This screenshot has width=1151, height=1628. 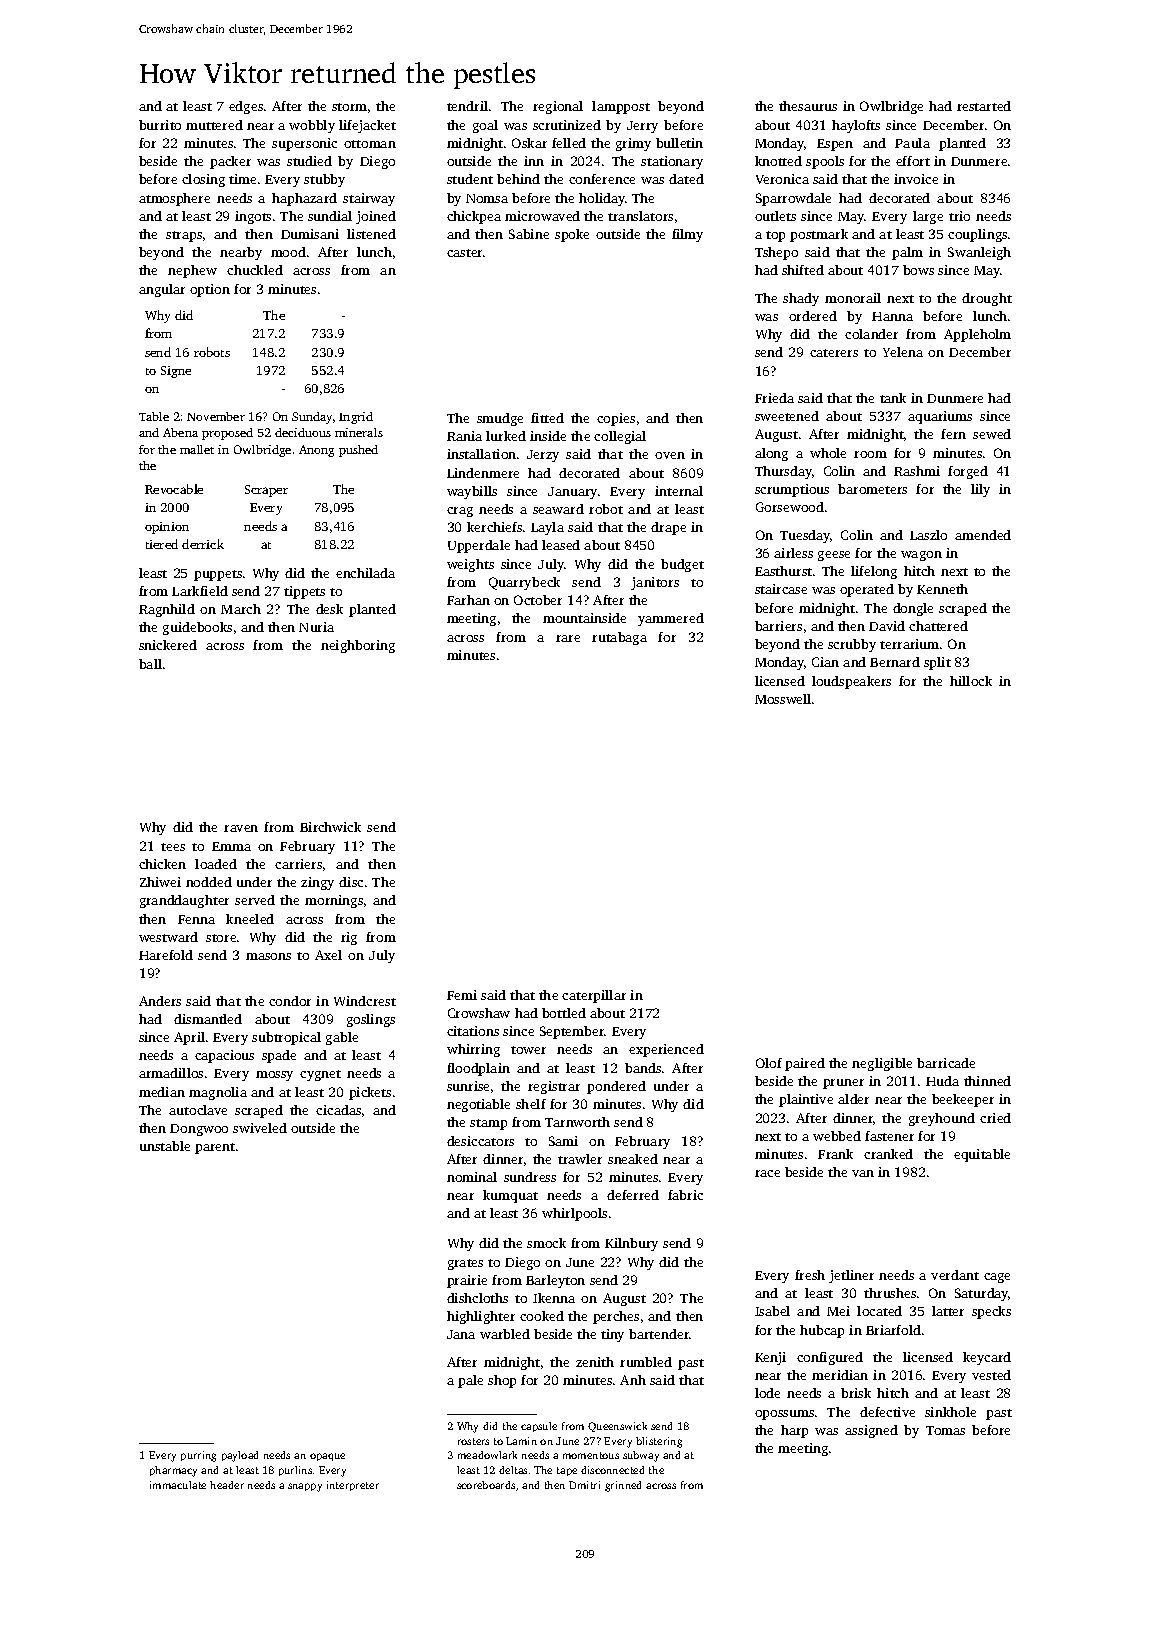 I want to click on cage, so click(x=997, y=1278).
